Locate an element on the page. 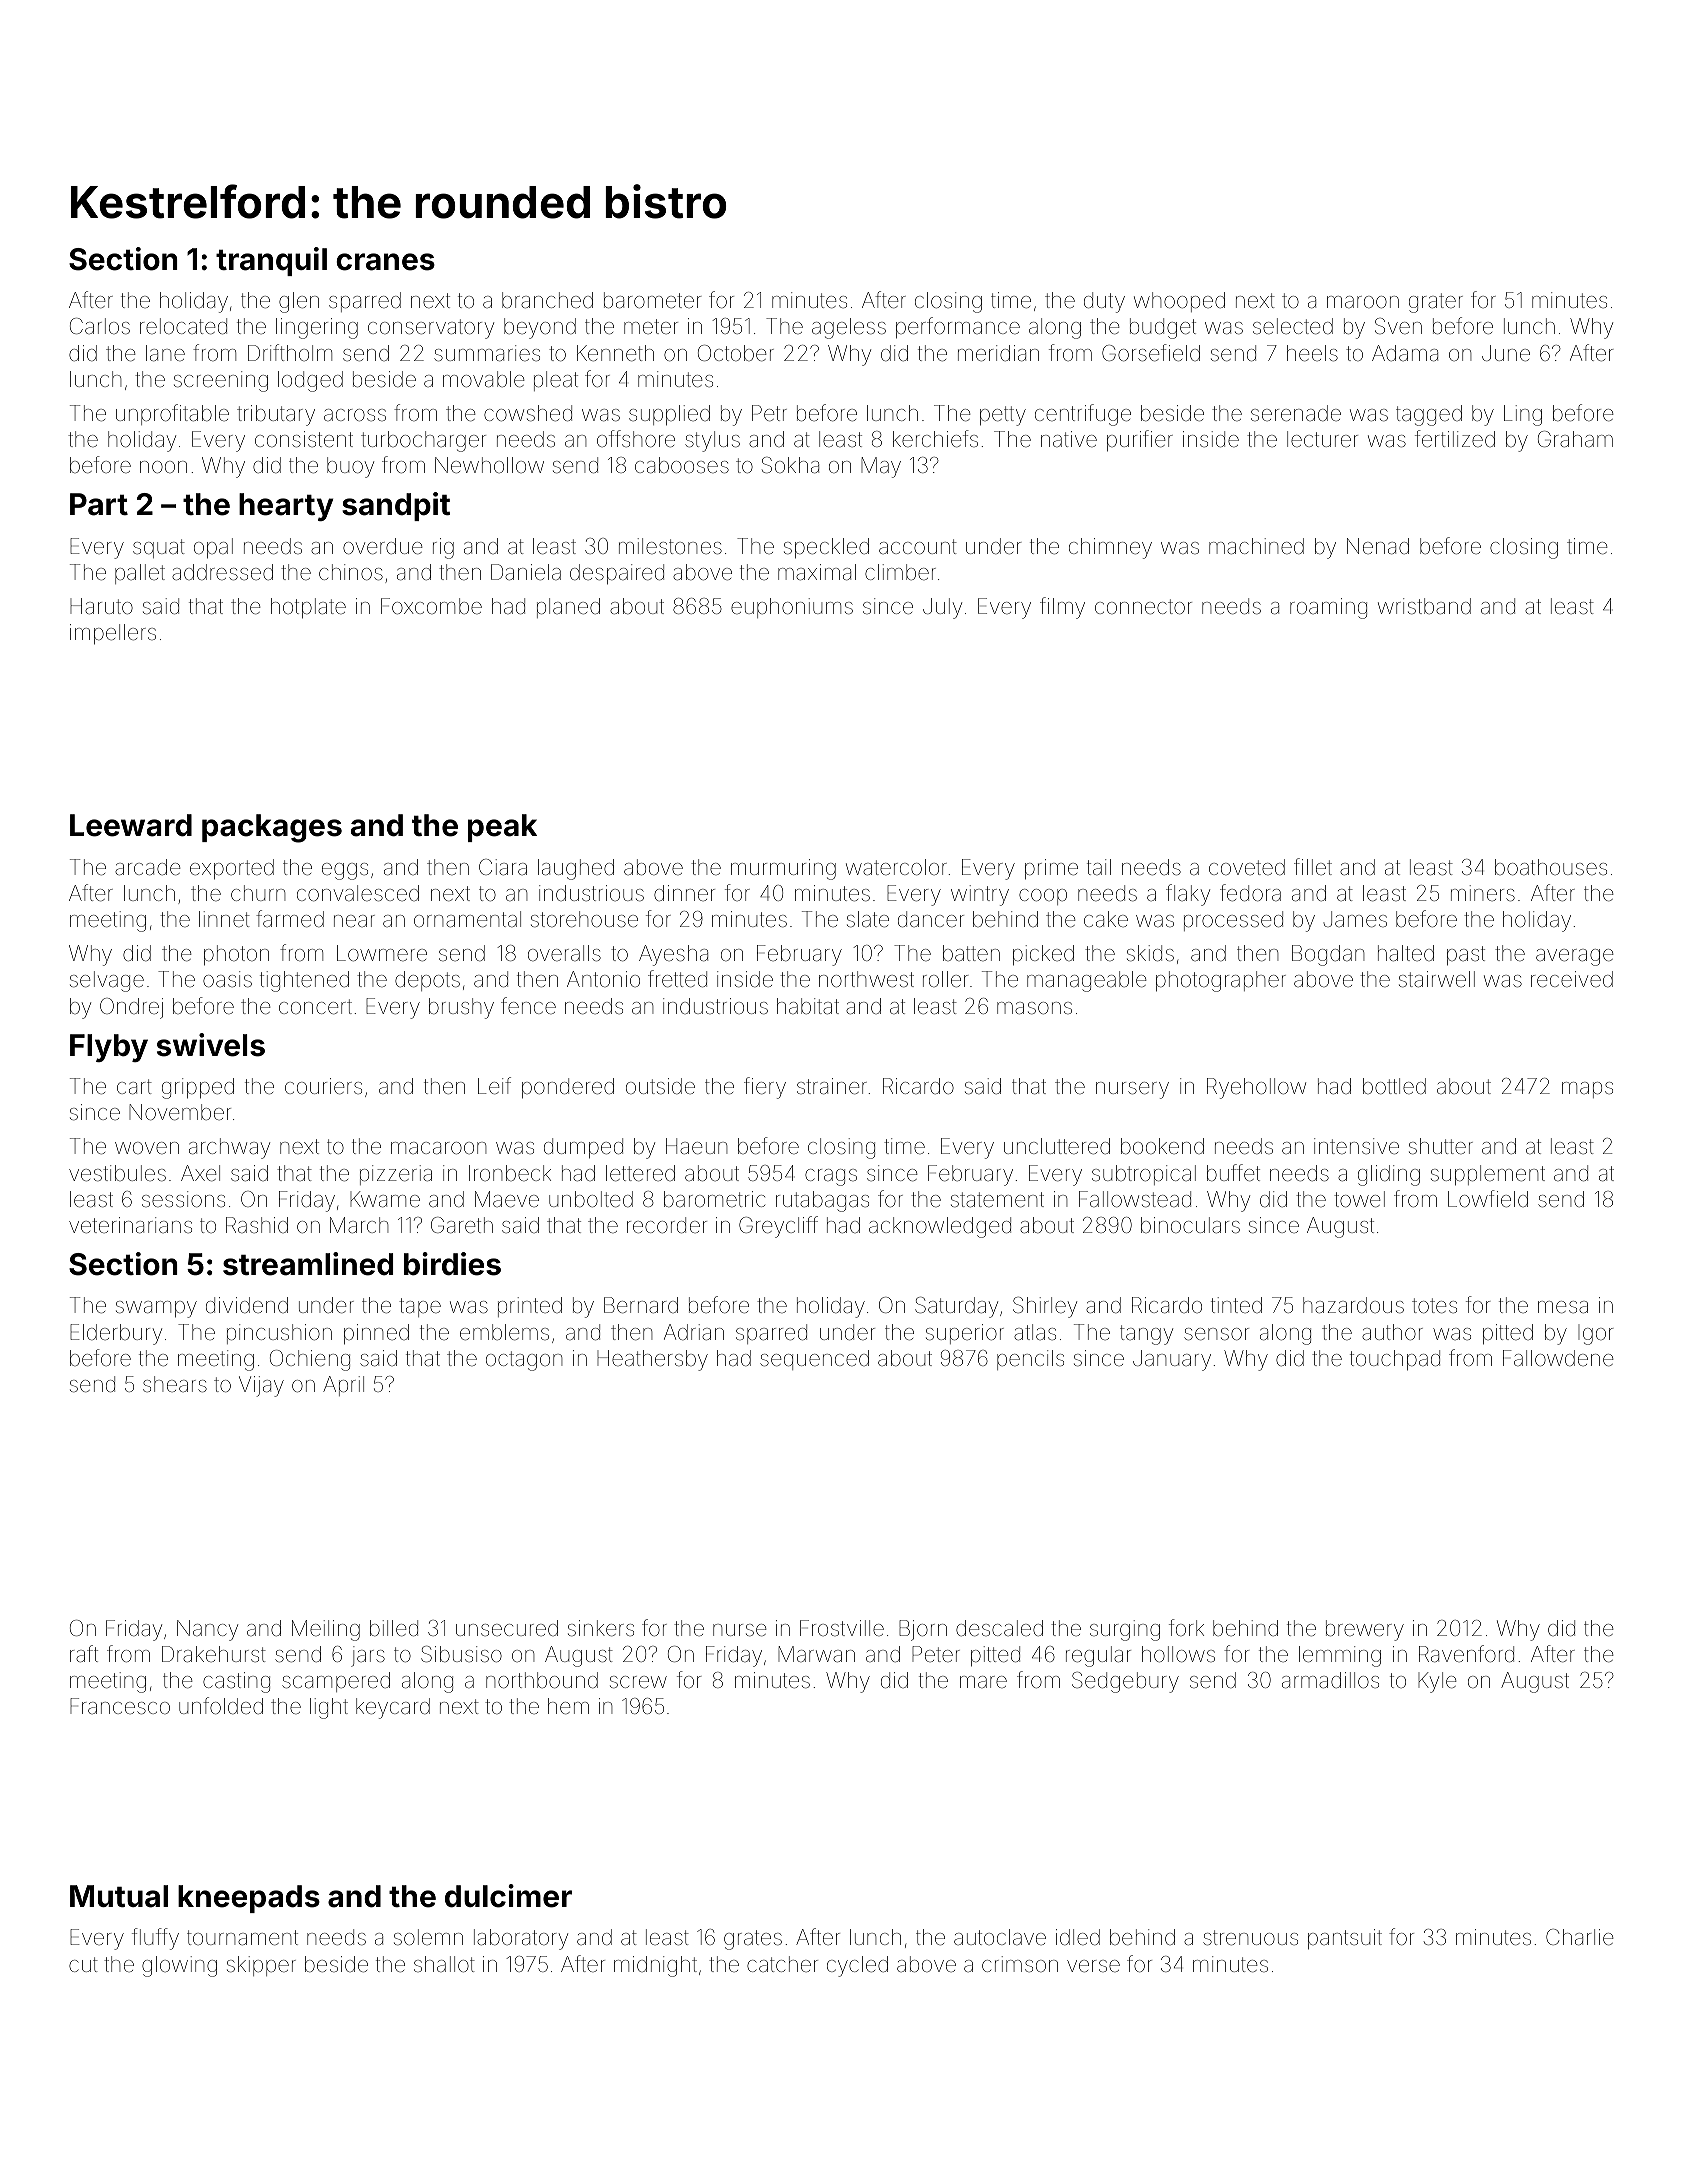  duty is located at coordinates (1104, 302).
